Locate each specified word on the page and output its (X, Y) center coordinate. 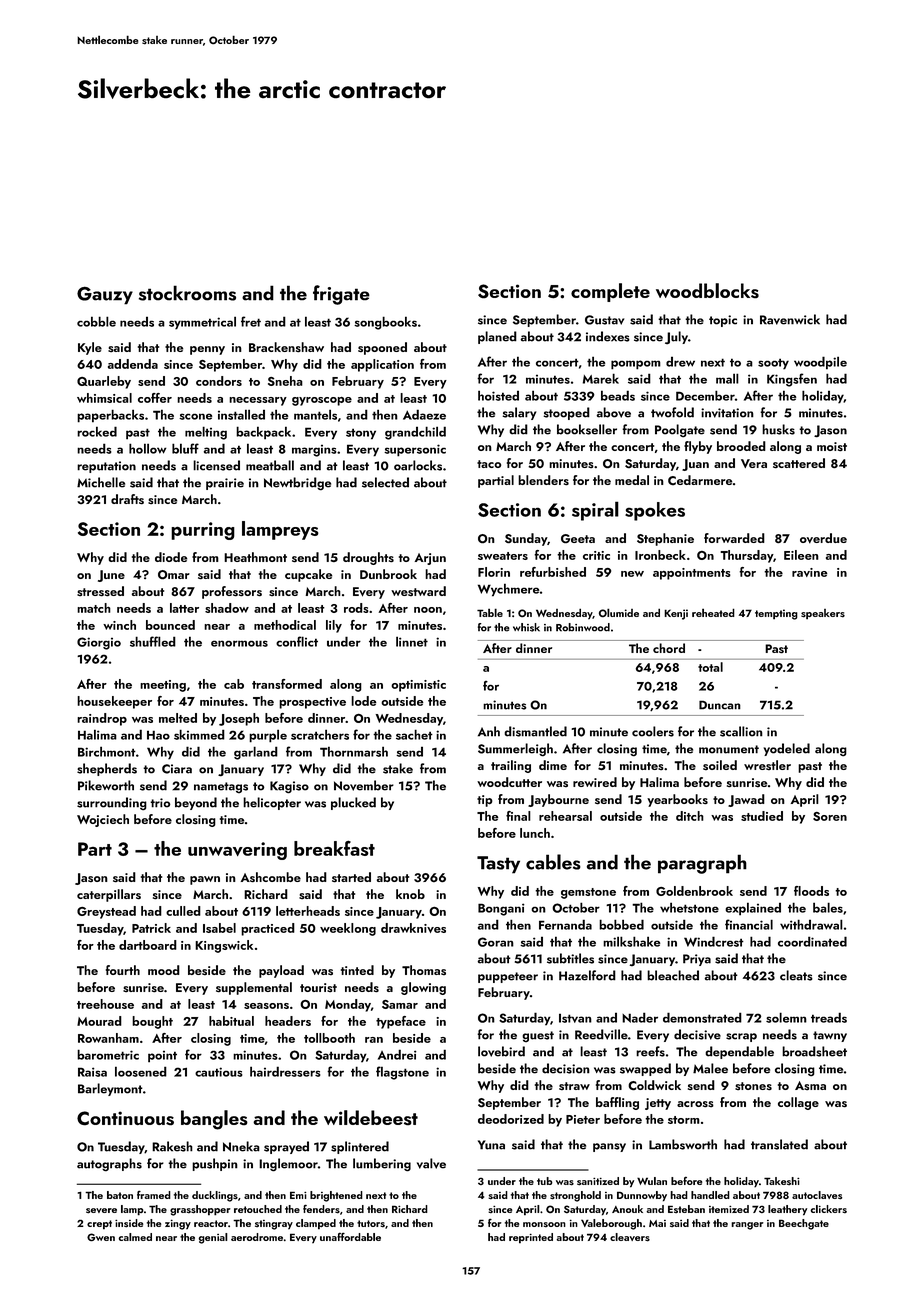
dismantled (535, 731)
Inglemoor (288, 1164)
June (111, 576)
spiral (595, 511)
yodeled (787, 749)
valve (431, 1163)
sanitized (598, 1181)
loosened (141, 1071)
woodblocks (707, 290)
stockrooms (187, 293)
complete (610, 292)
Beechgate (804, 1224)
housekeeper (114, 702)
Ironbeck (660, 555)
